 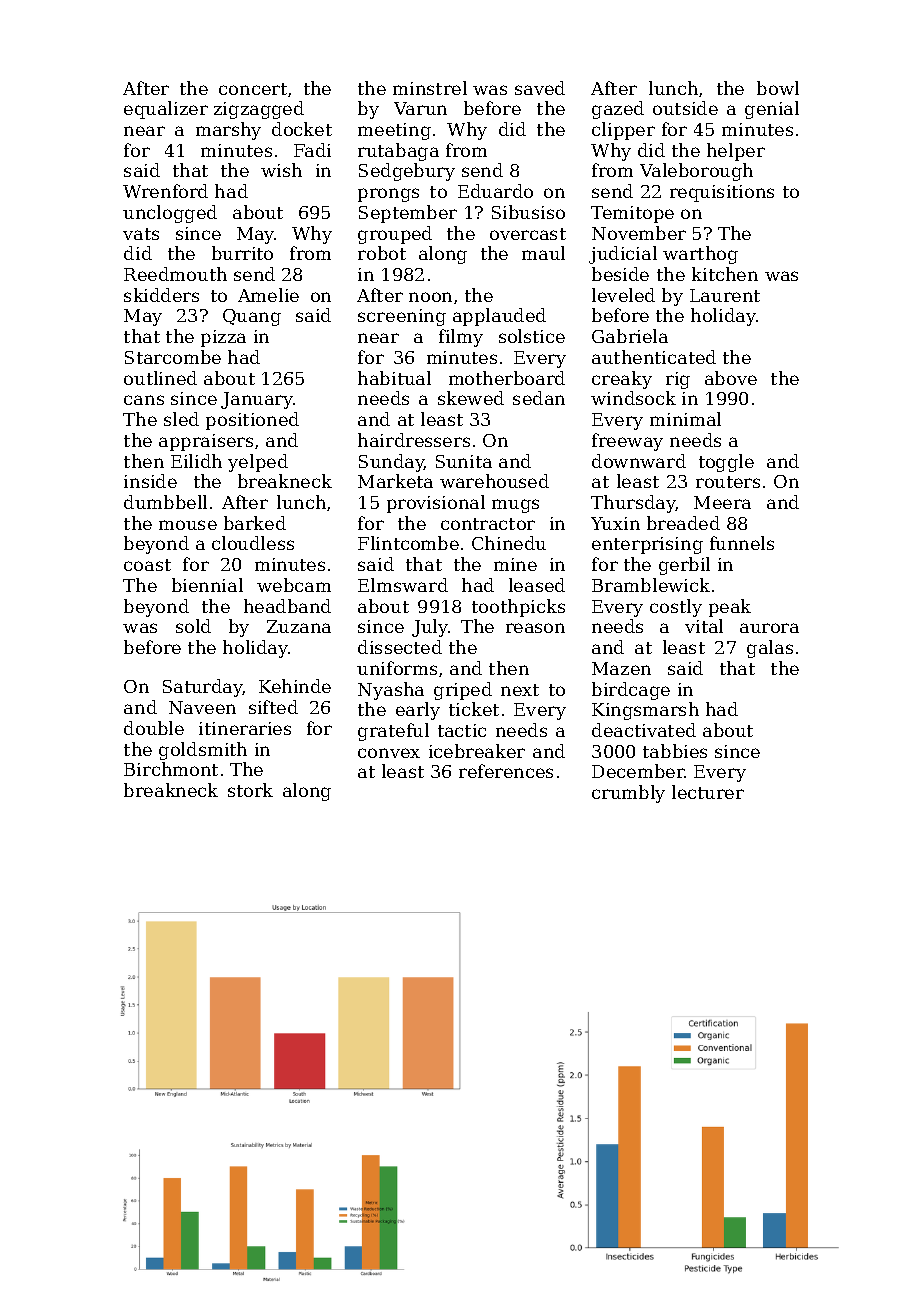 I want to click on robot, so click(x=382, y=253).
